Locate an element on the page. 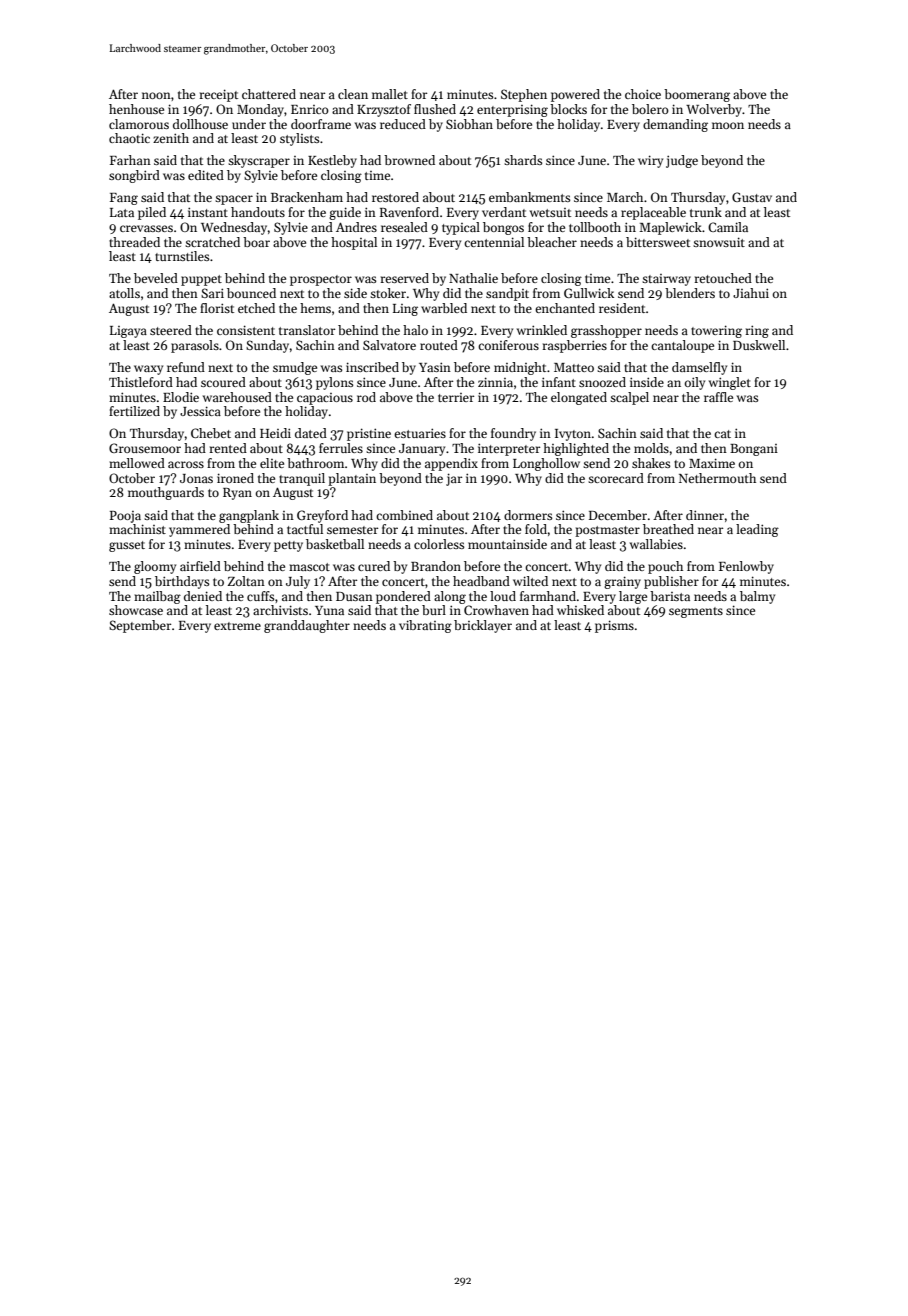 The height and width of the image is (1316, 908). fold is located at coordinates (536, 529).
